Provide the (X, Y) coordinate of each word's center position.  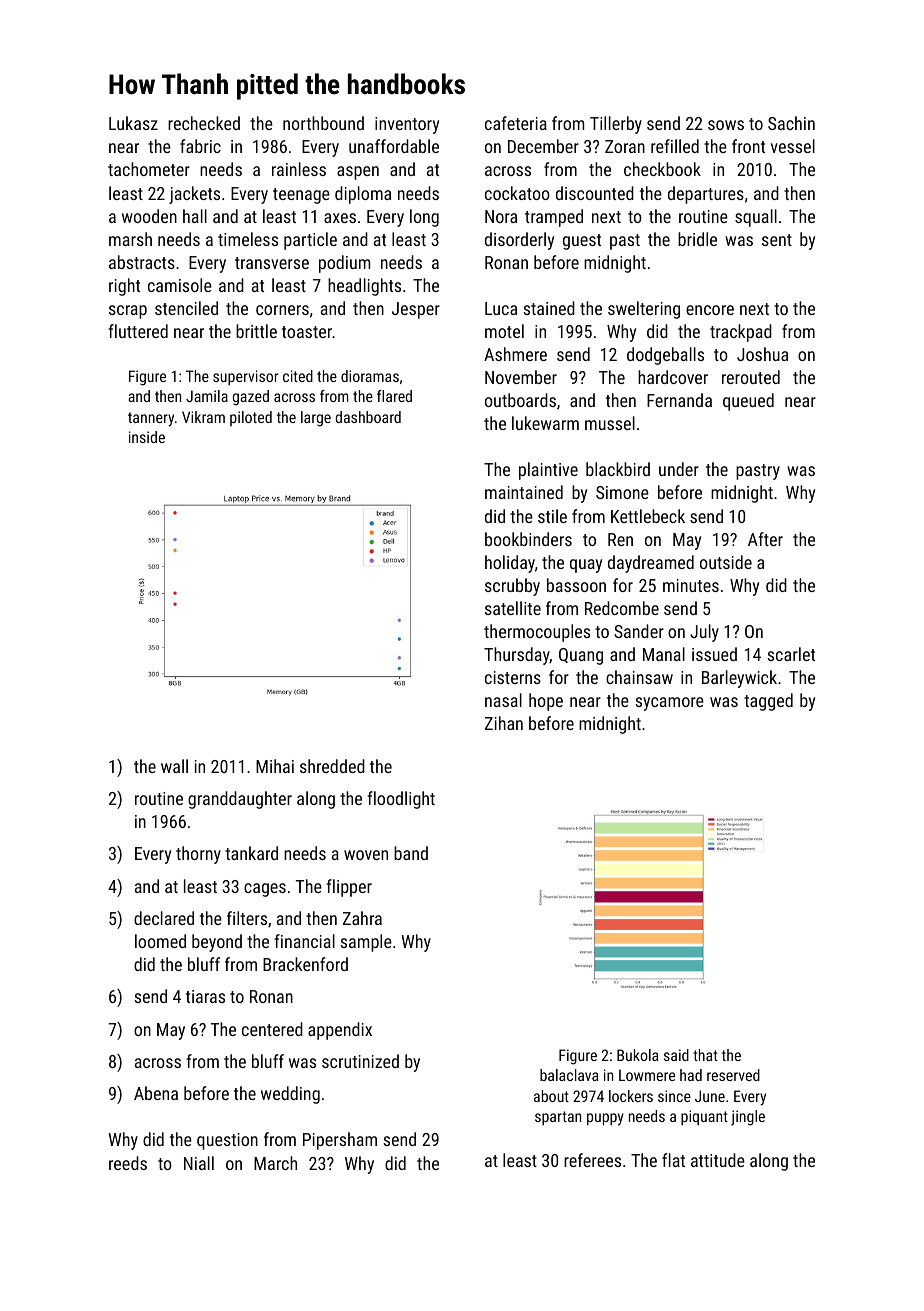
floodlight (401, 800)
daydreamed (651, 564)
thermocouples (537, 633)
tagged (768, 702)
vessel (793, 146)
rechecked (204, 123)
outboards (520, 400)
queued (748, 402)
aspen (358, 173)
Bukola (637, 1055)
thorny (198, 855)
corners (282, 310)
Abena (156, 1093)
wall (174, 766)
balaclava (569, 1075)
